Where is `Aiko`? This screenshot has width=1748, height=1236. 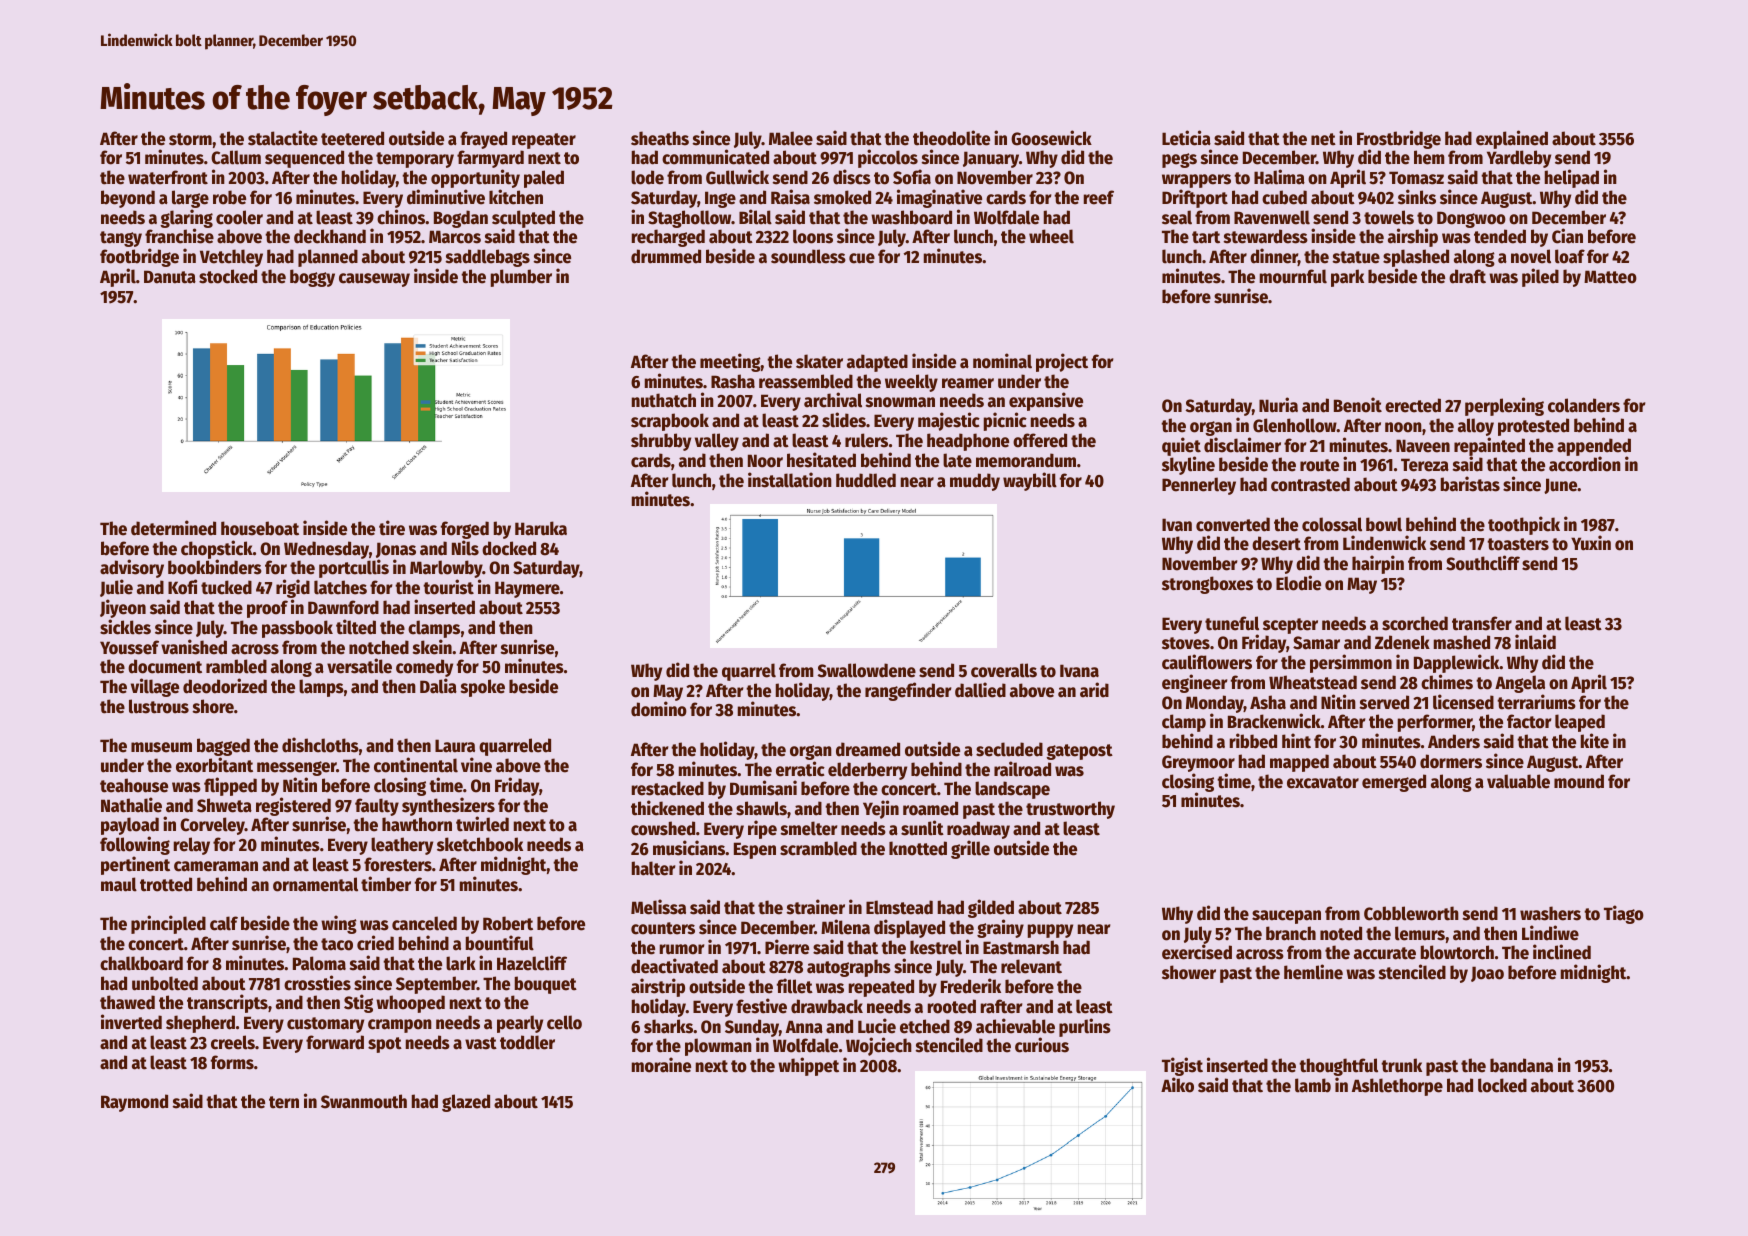 Aiko is located at coordinates (1177, 1085).
